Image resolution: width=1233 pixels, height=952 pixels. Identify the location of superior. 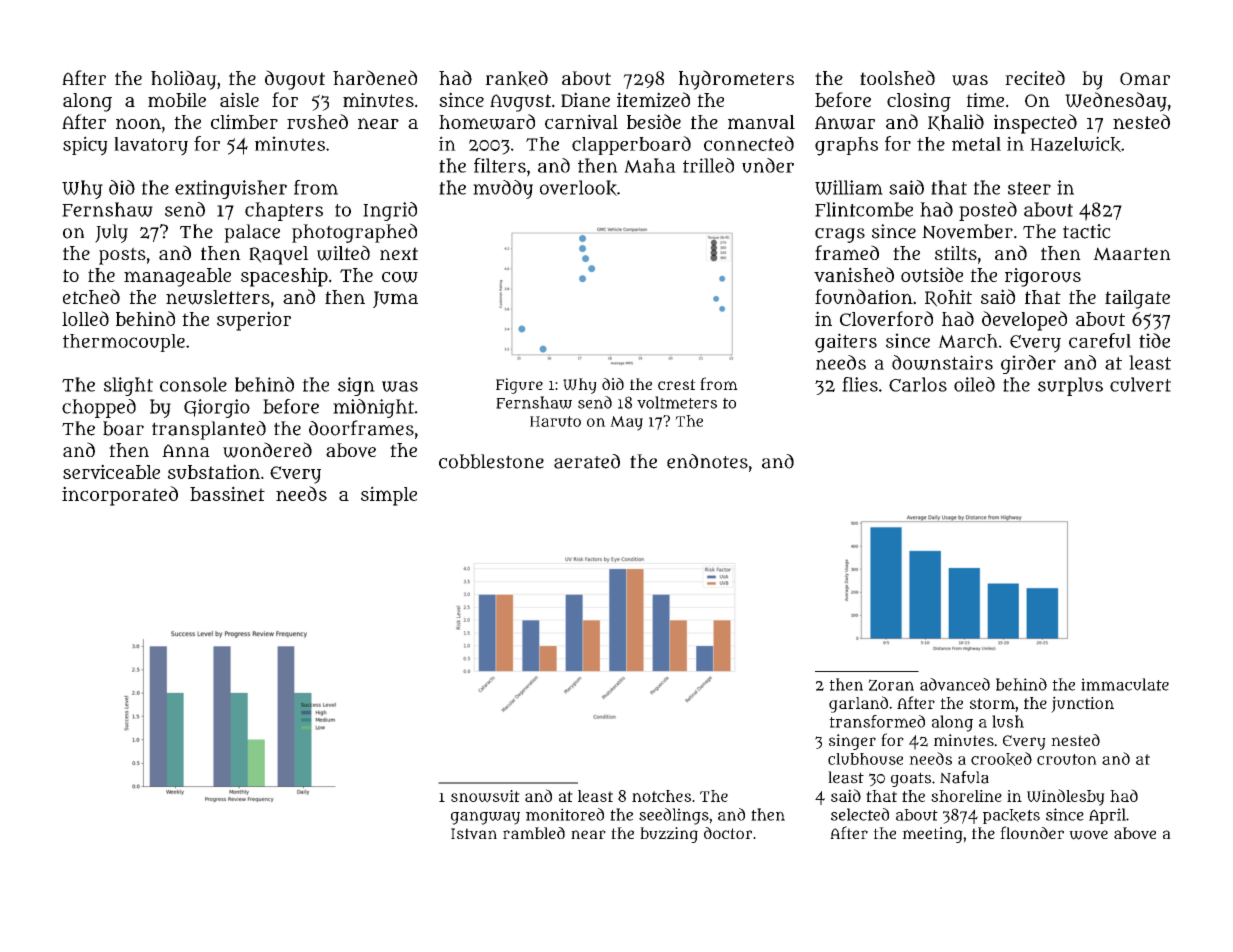
(254, 321).
